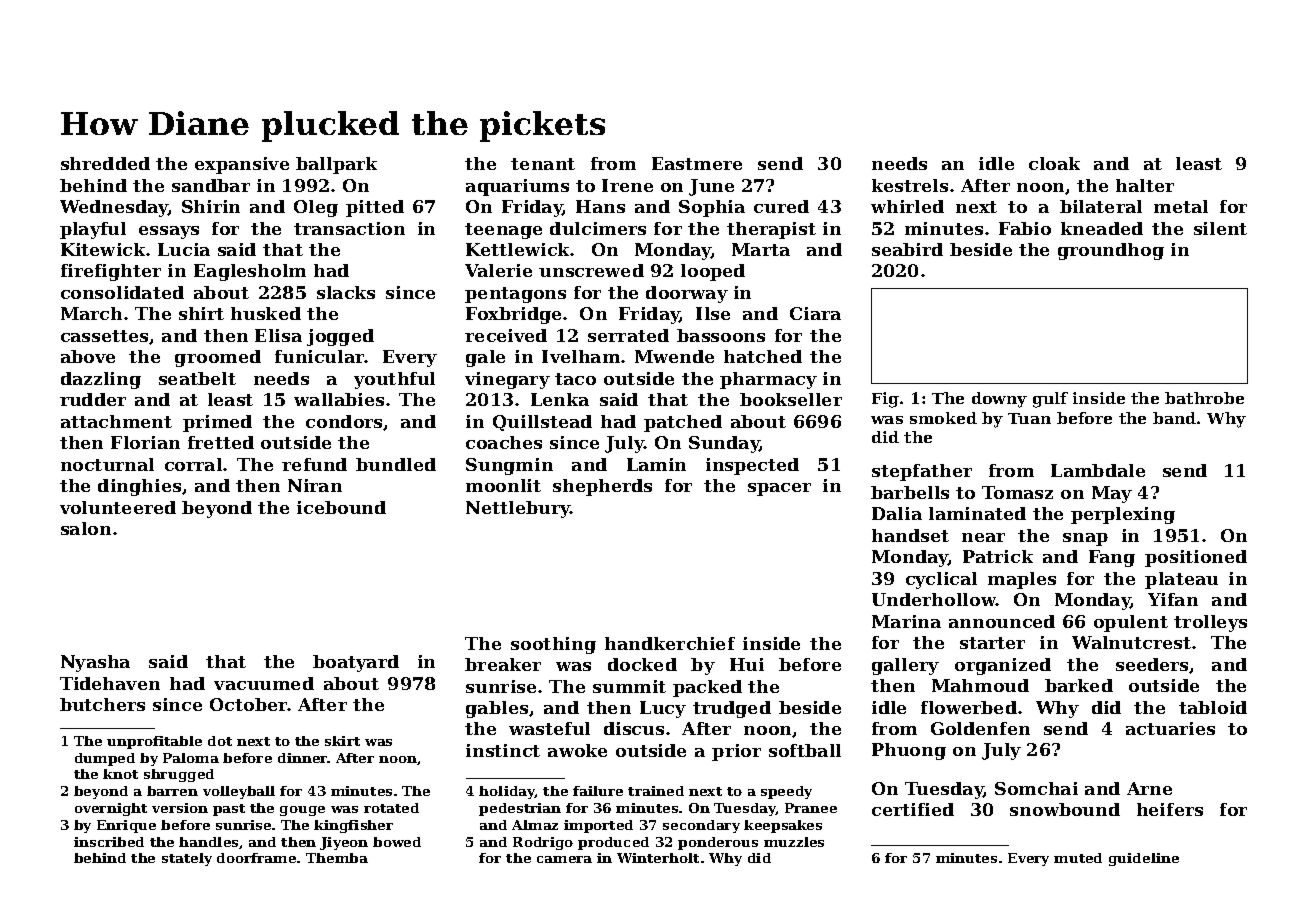 Image resolution: width=1308 pixels, height=924 pixels. I want to click on boatyard, so click(356, 663).
